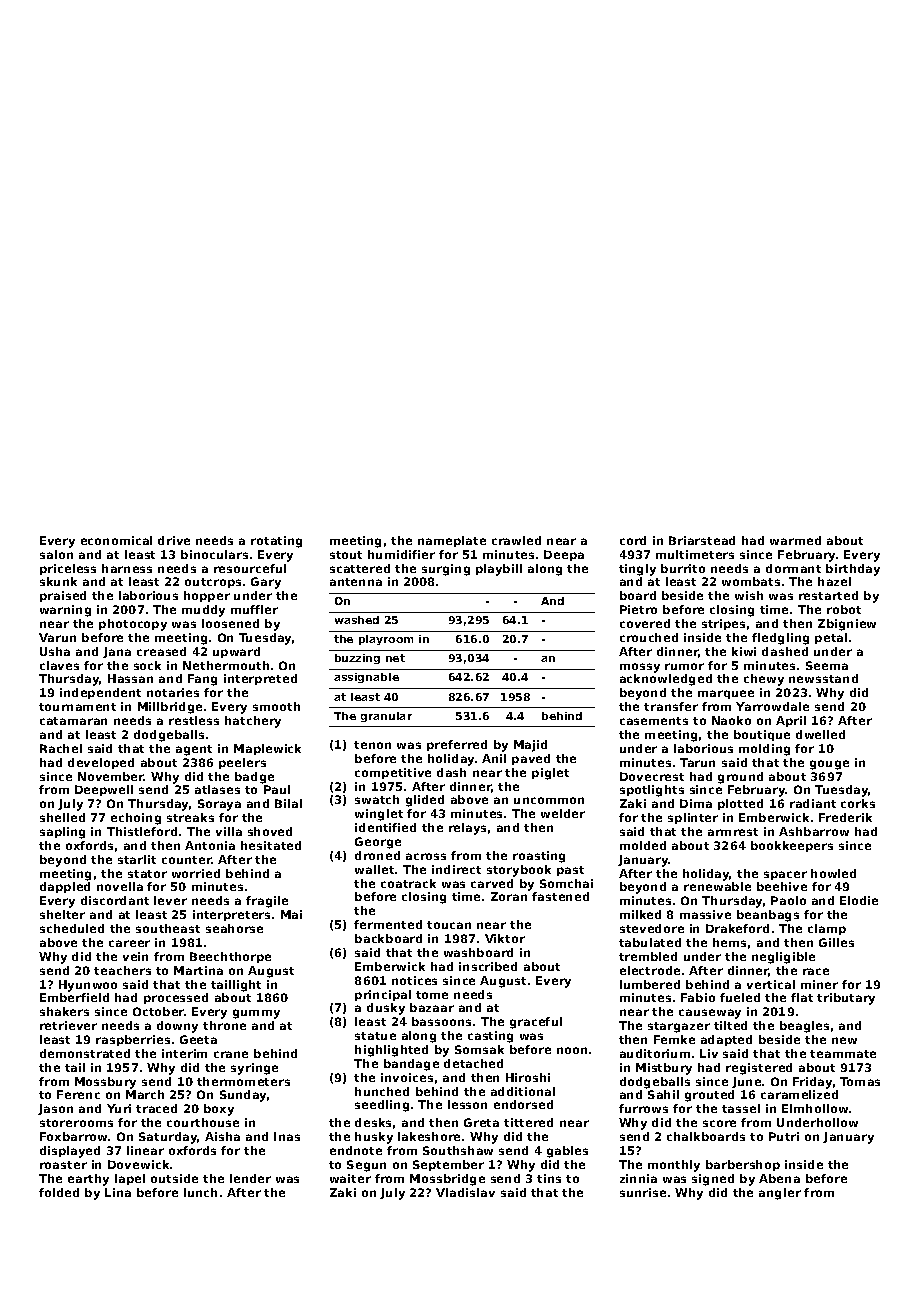  I want to click on drive, so click(174, 540).
